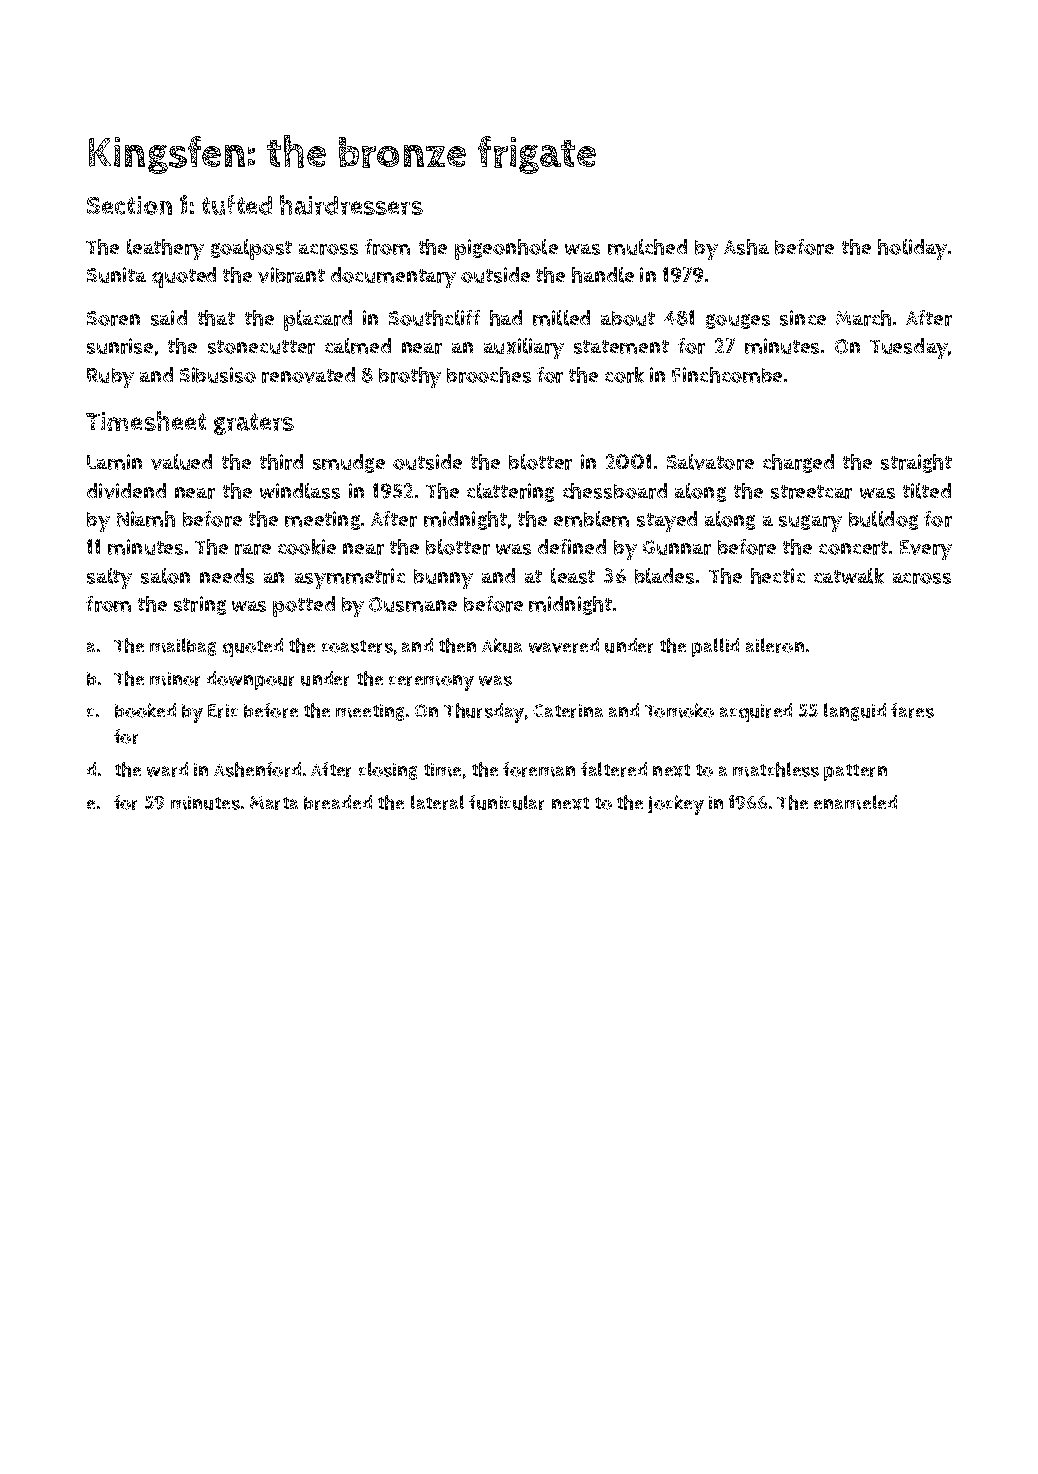 The height and width of the image is (1474, 1038). What do you see at coordinates (746, 247) in the image?
I see `Asha` at bounding box center [746, 247].
